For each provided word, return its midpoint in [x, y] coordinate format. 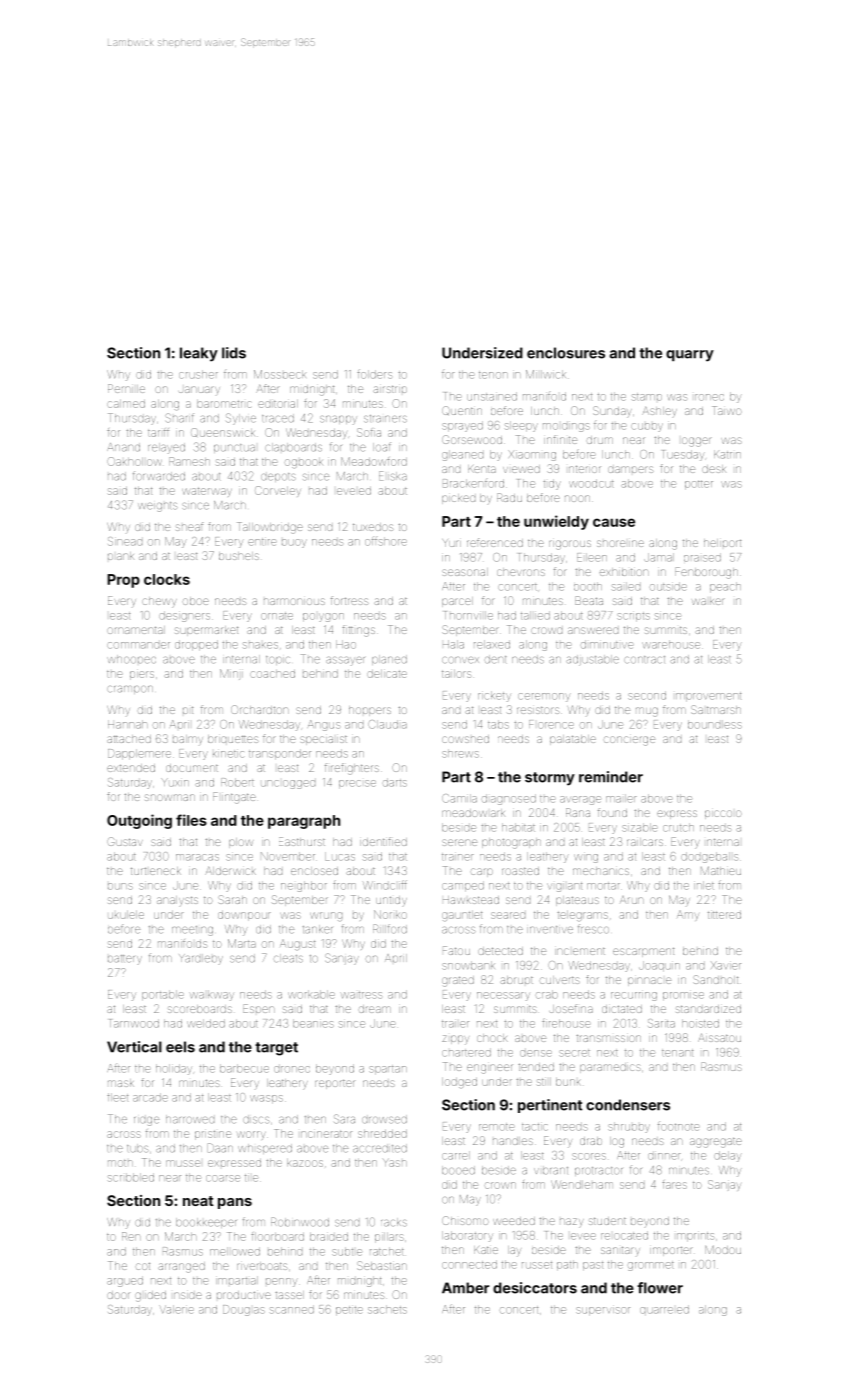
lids [234, 353]
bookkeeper [206, 1223]
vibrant [551, 1170]
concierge [629, 741]
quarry [690, 356]
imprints [695, 1236]
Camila [459, 798]
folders [374, 374]
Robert [237, 782]
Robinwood [300, 1222]
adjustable [592, 660]
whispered [265, 1149]
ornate [277, 616]
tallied [535, 615]
